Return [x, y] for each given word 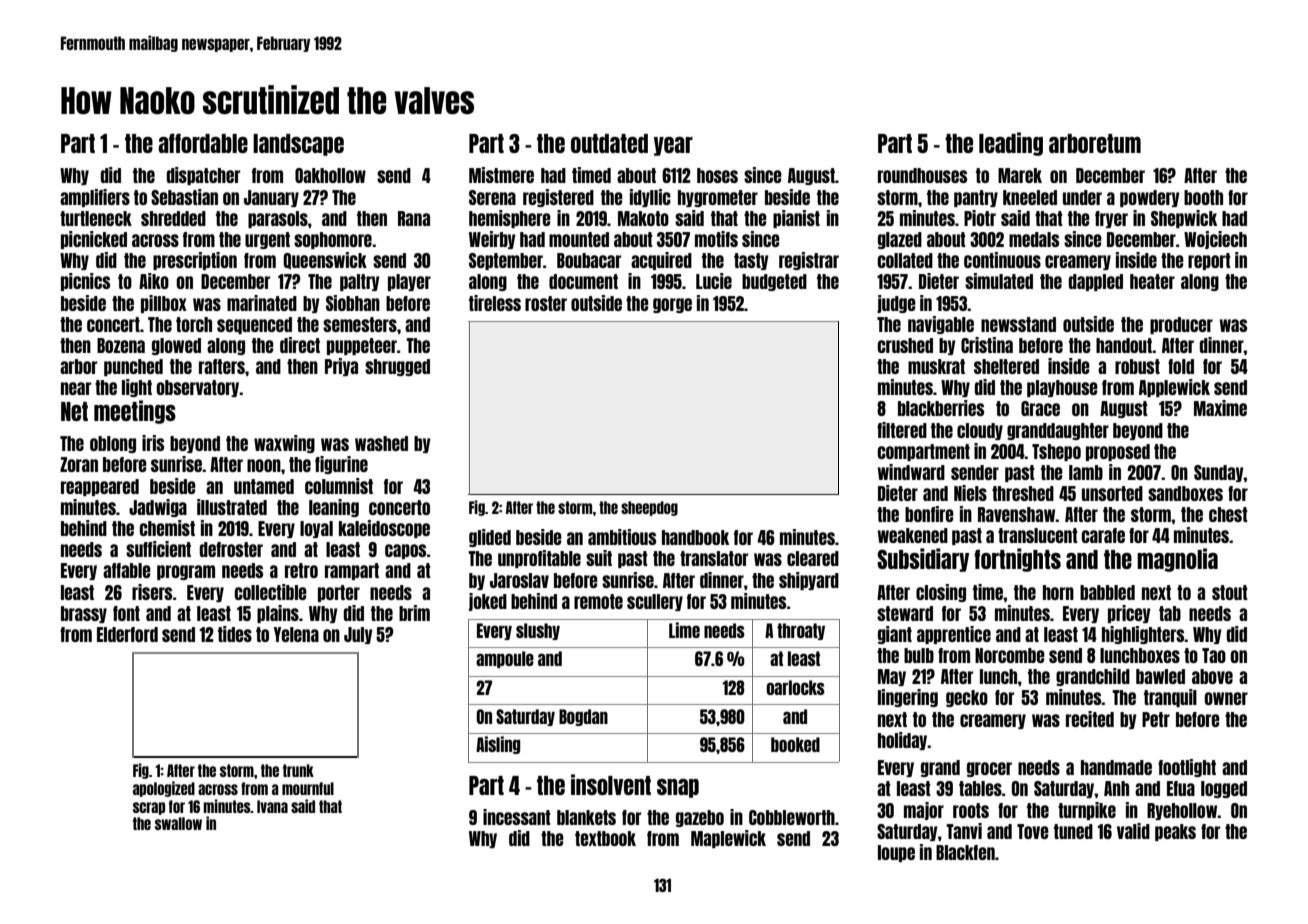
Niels [970, 493]
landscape [298, 145]
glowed [176, 346]
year [673, 146]
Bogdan [583, 717]
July [358, 635]
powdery [1150, 198]
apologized [164, 789]
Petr [1156, 719]
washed [381, 443]
